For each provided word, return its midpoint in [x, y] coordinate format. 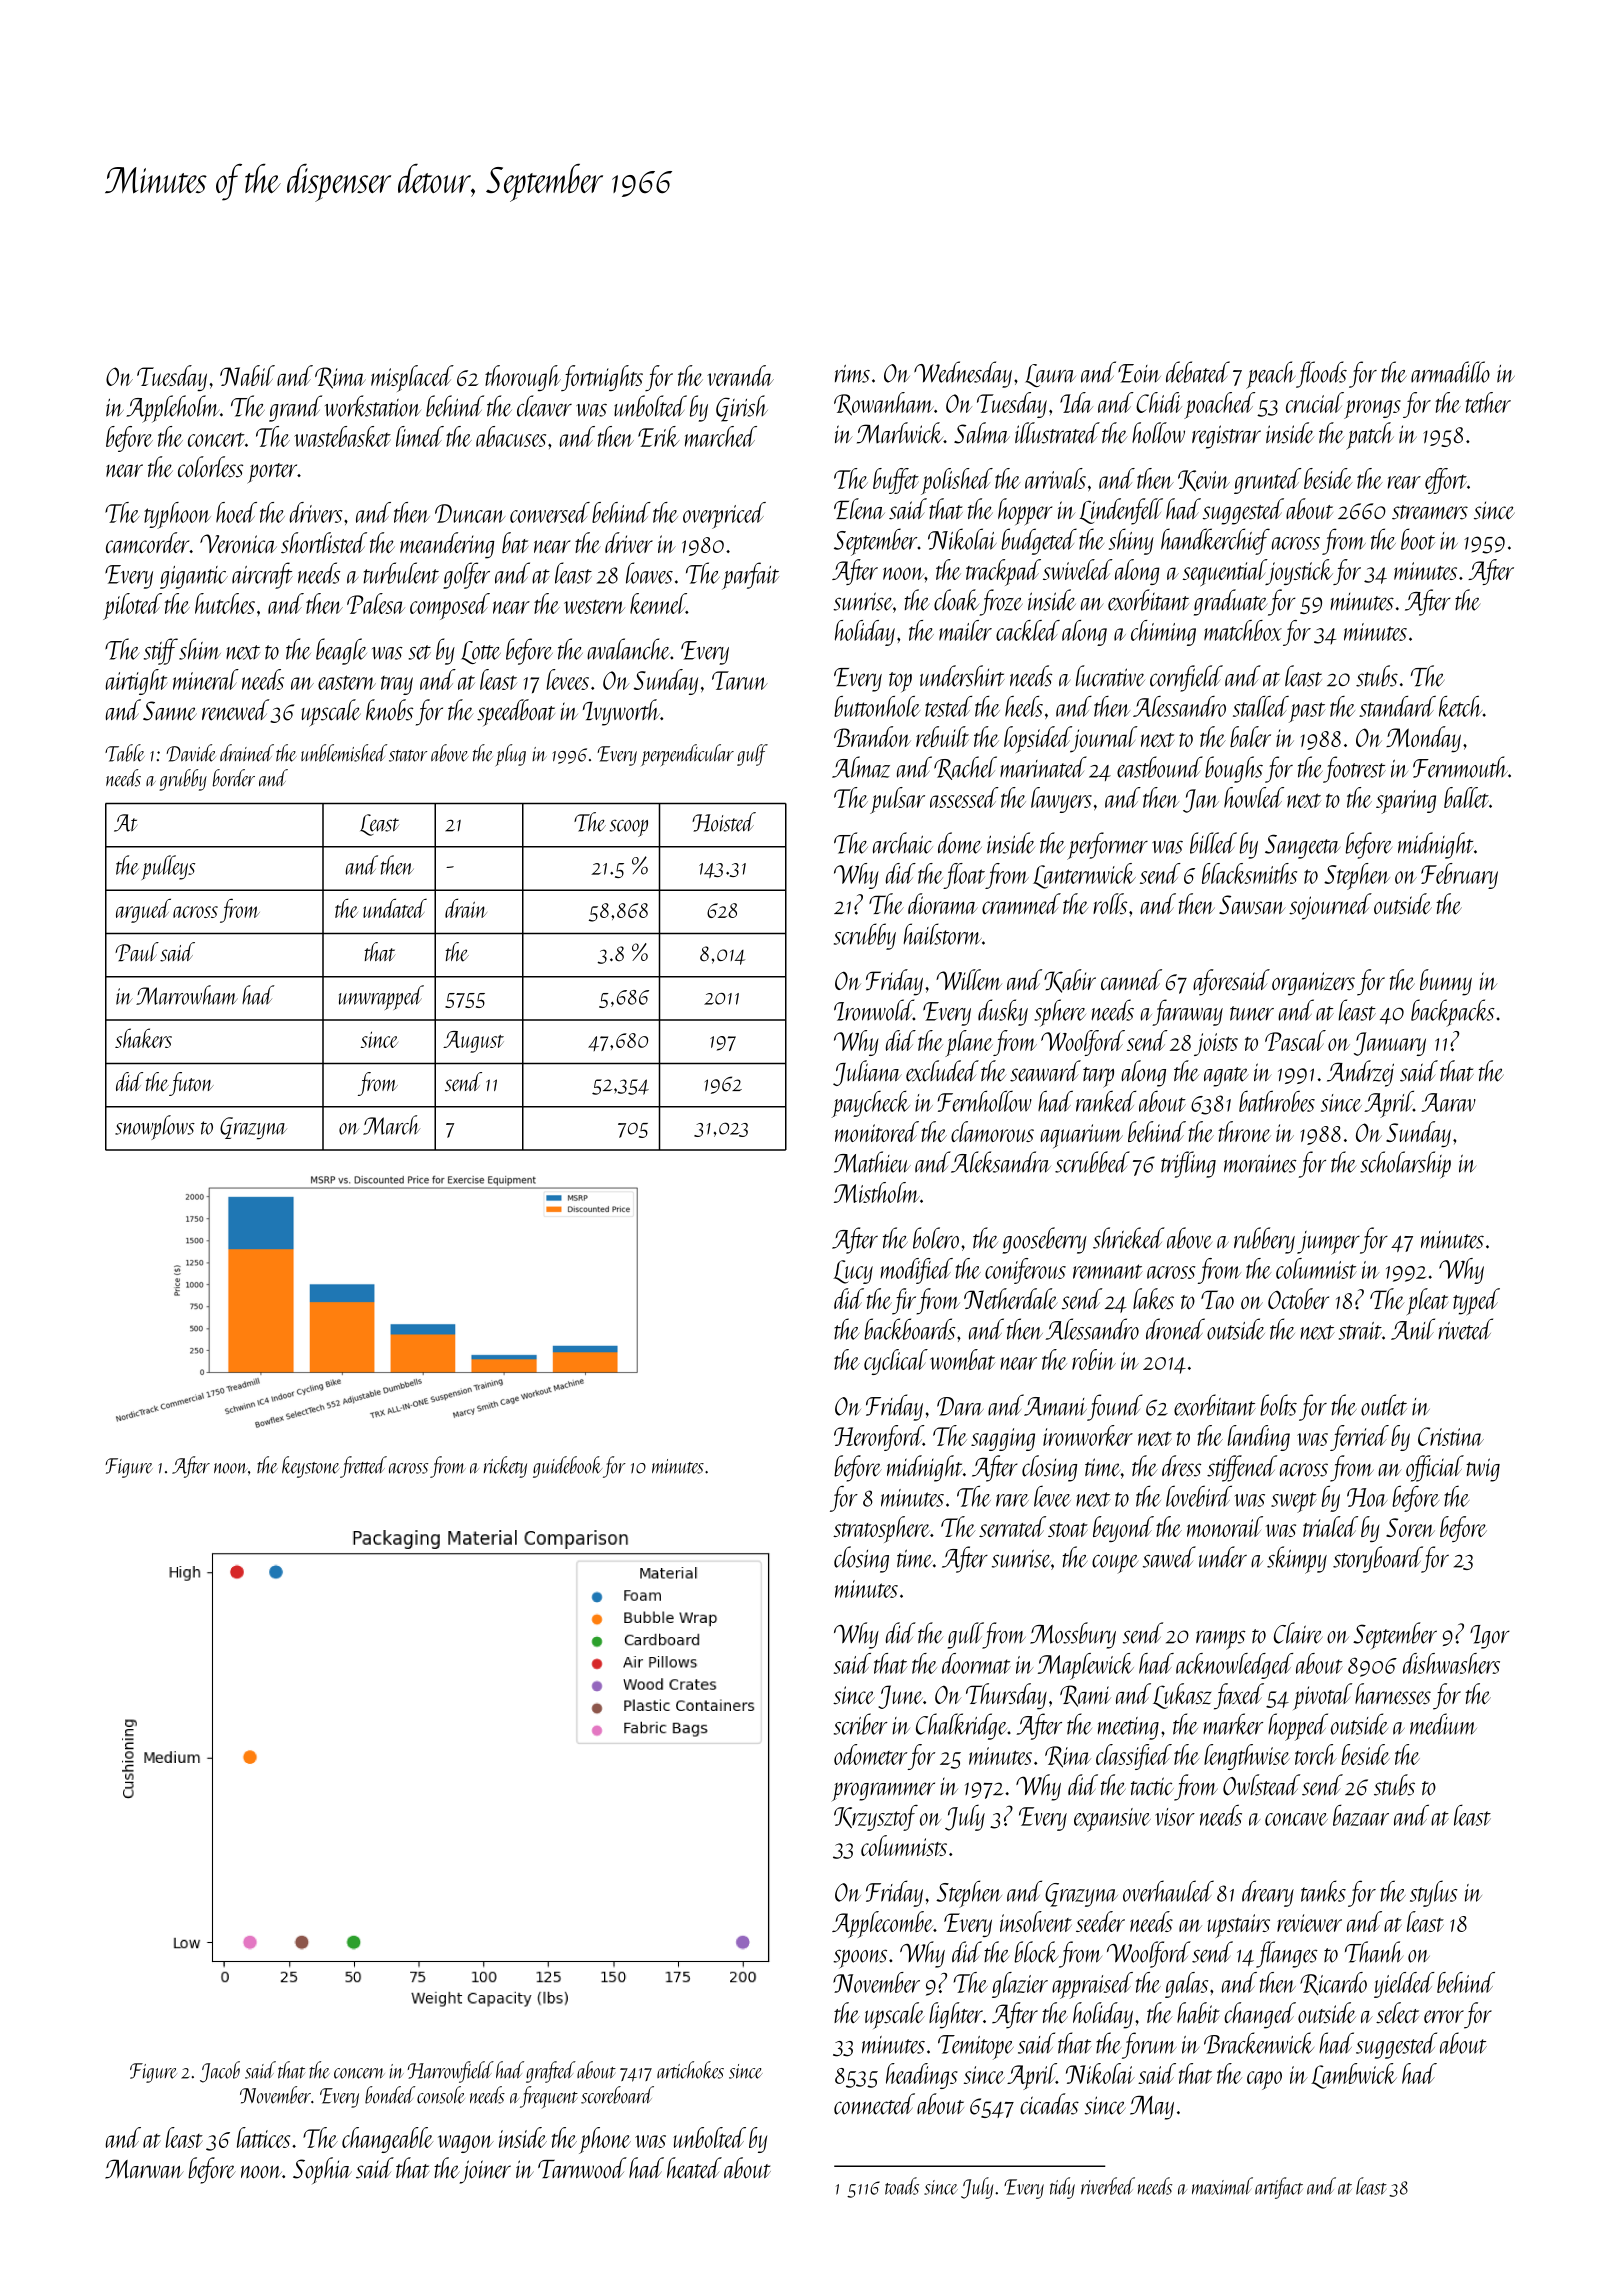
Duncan [470, 513]
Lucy [853, 1272]
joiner [485, 2172]
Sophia [322, 2170]
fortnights [602, 378]
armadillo [1450, 372]
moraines [1260, 1164]
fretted [363, 1467]
